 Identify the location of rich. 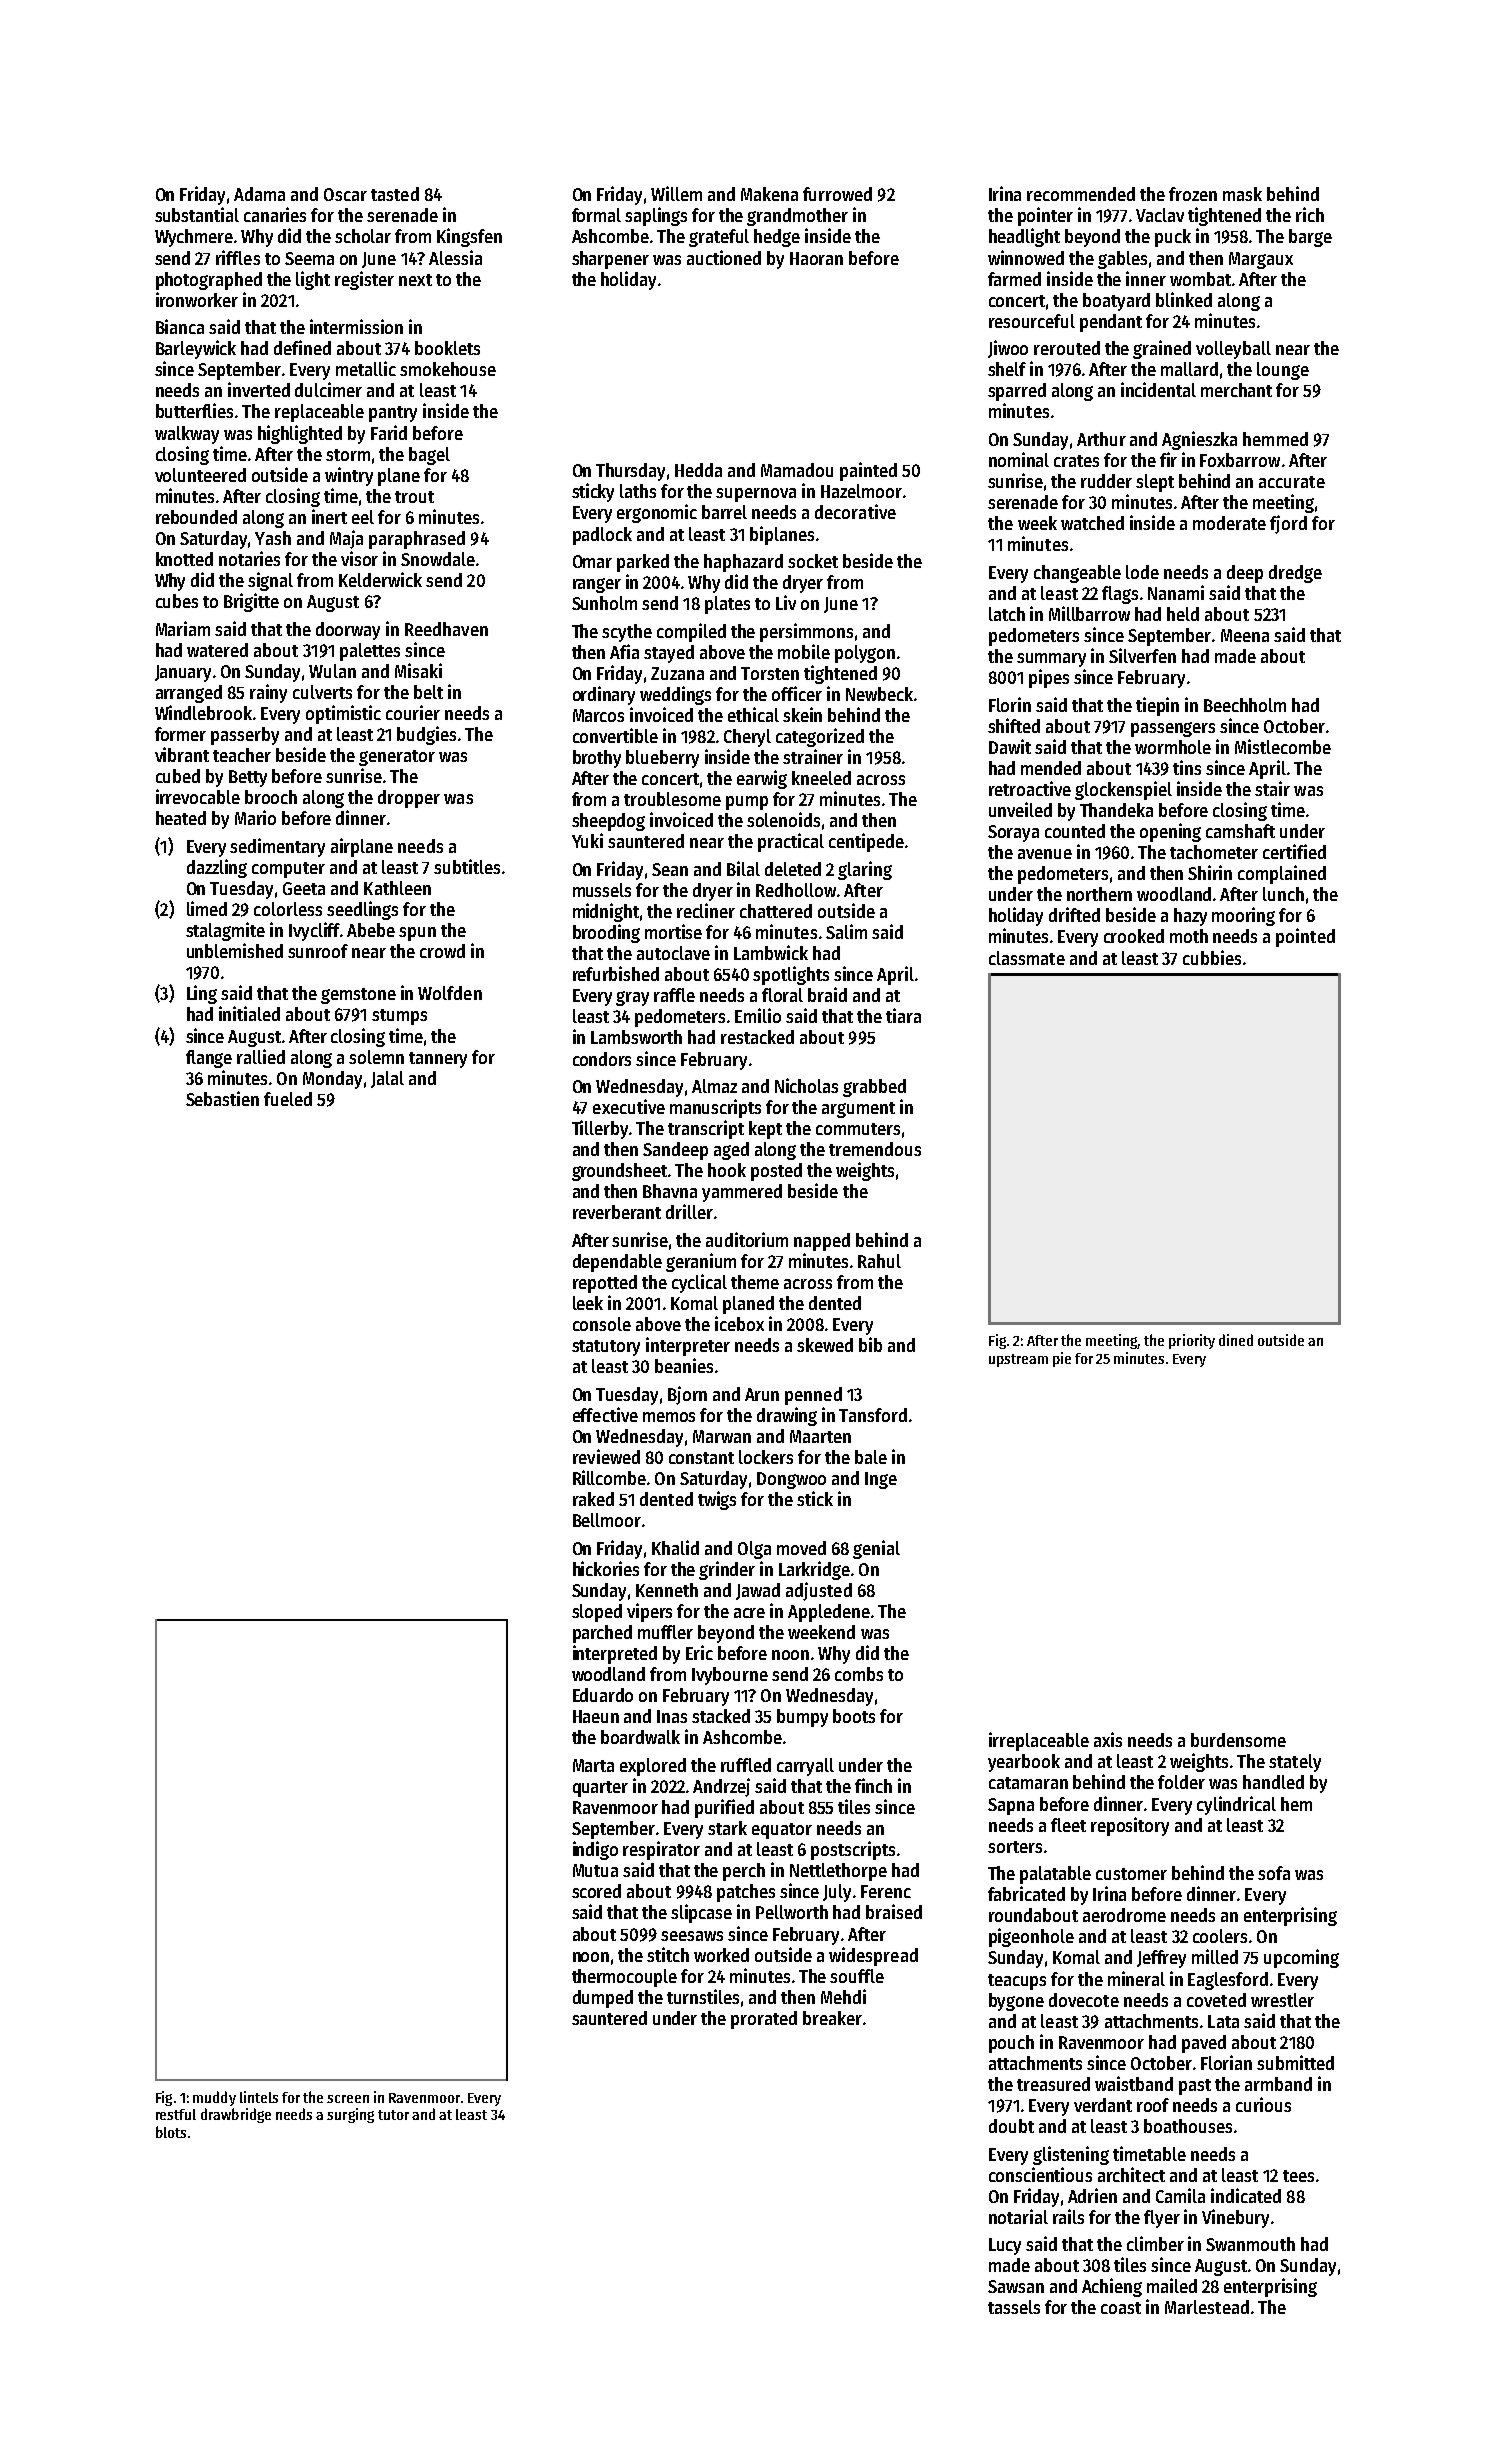
(1310, 214).
